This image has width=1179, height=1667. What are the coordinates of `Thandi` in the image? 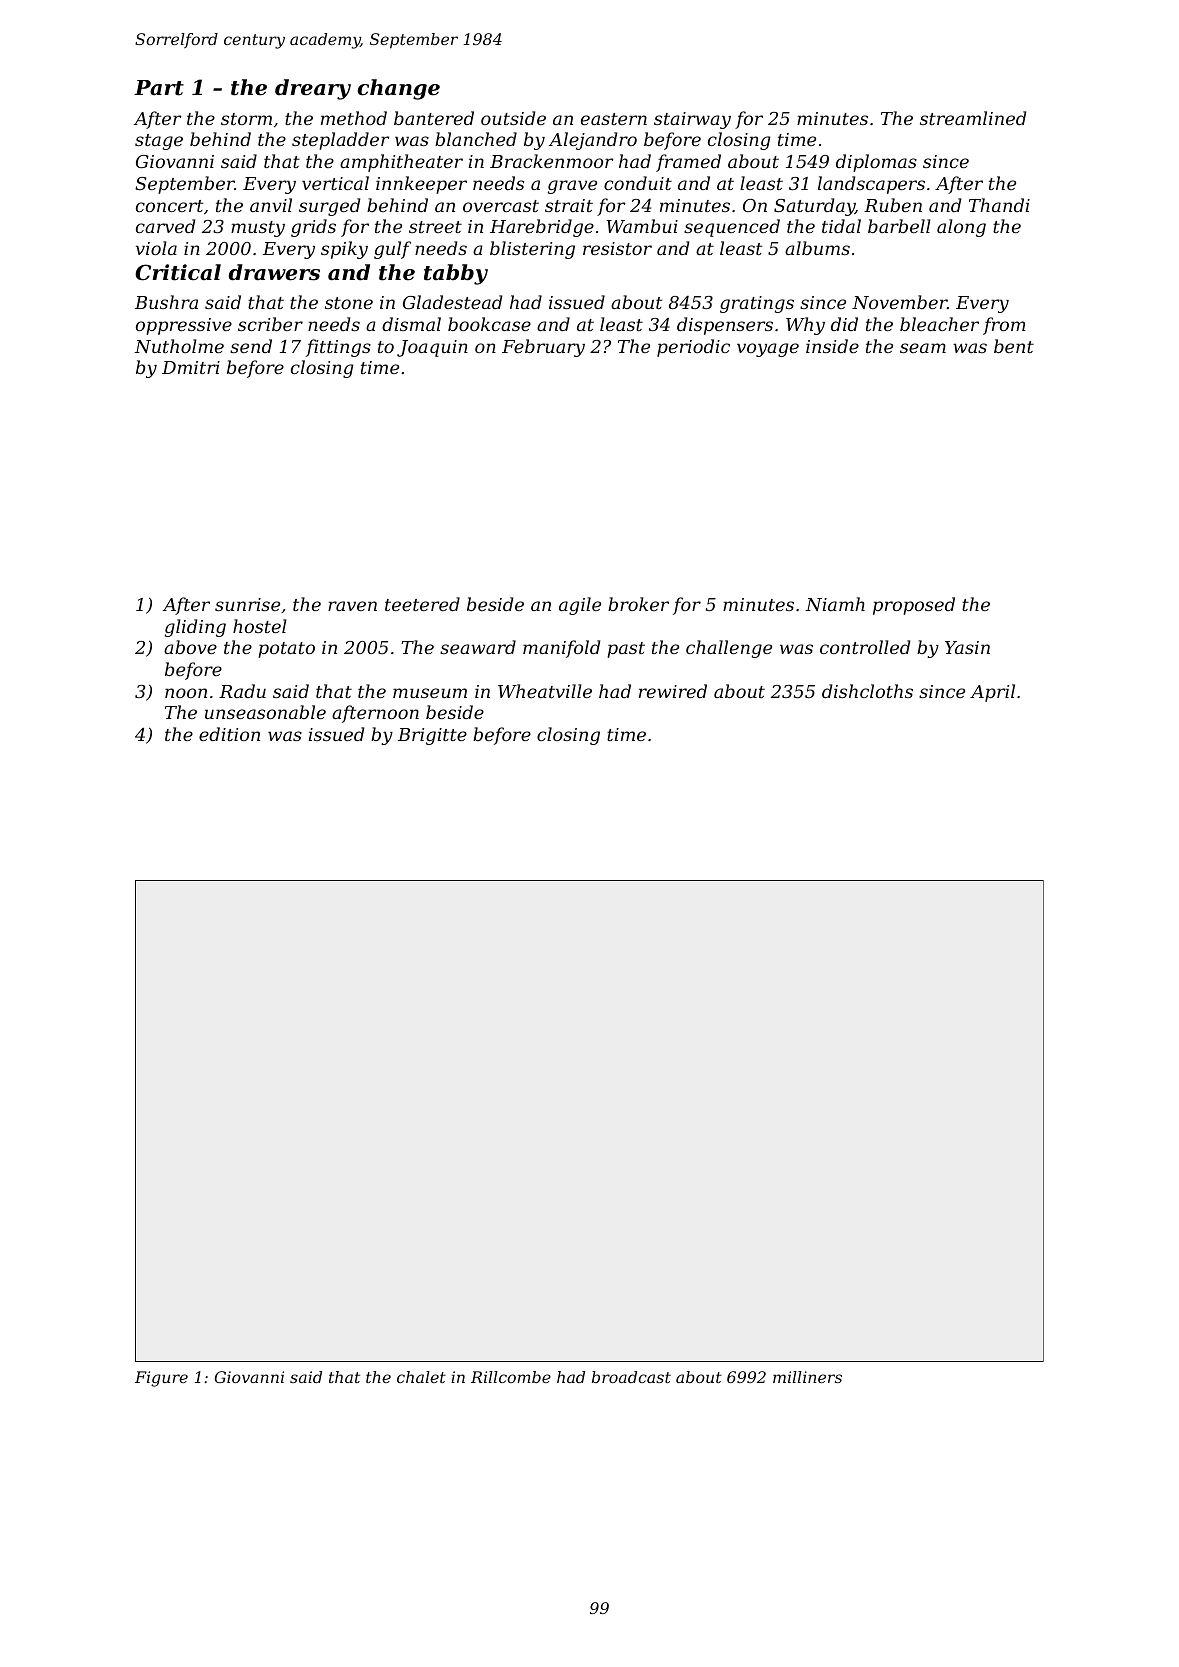 It's located at (999, 205).
